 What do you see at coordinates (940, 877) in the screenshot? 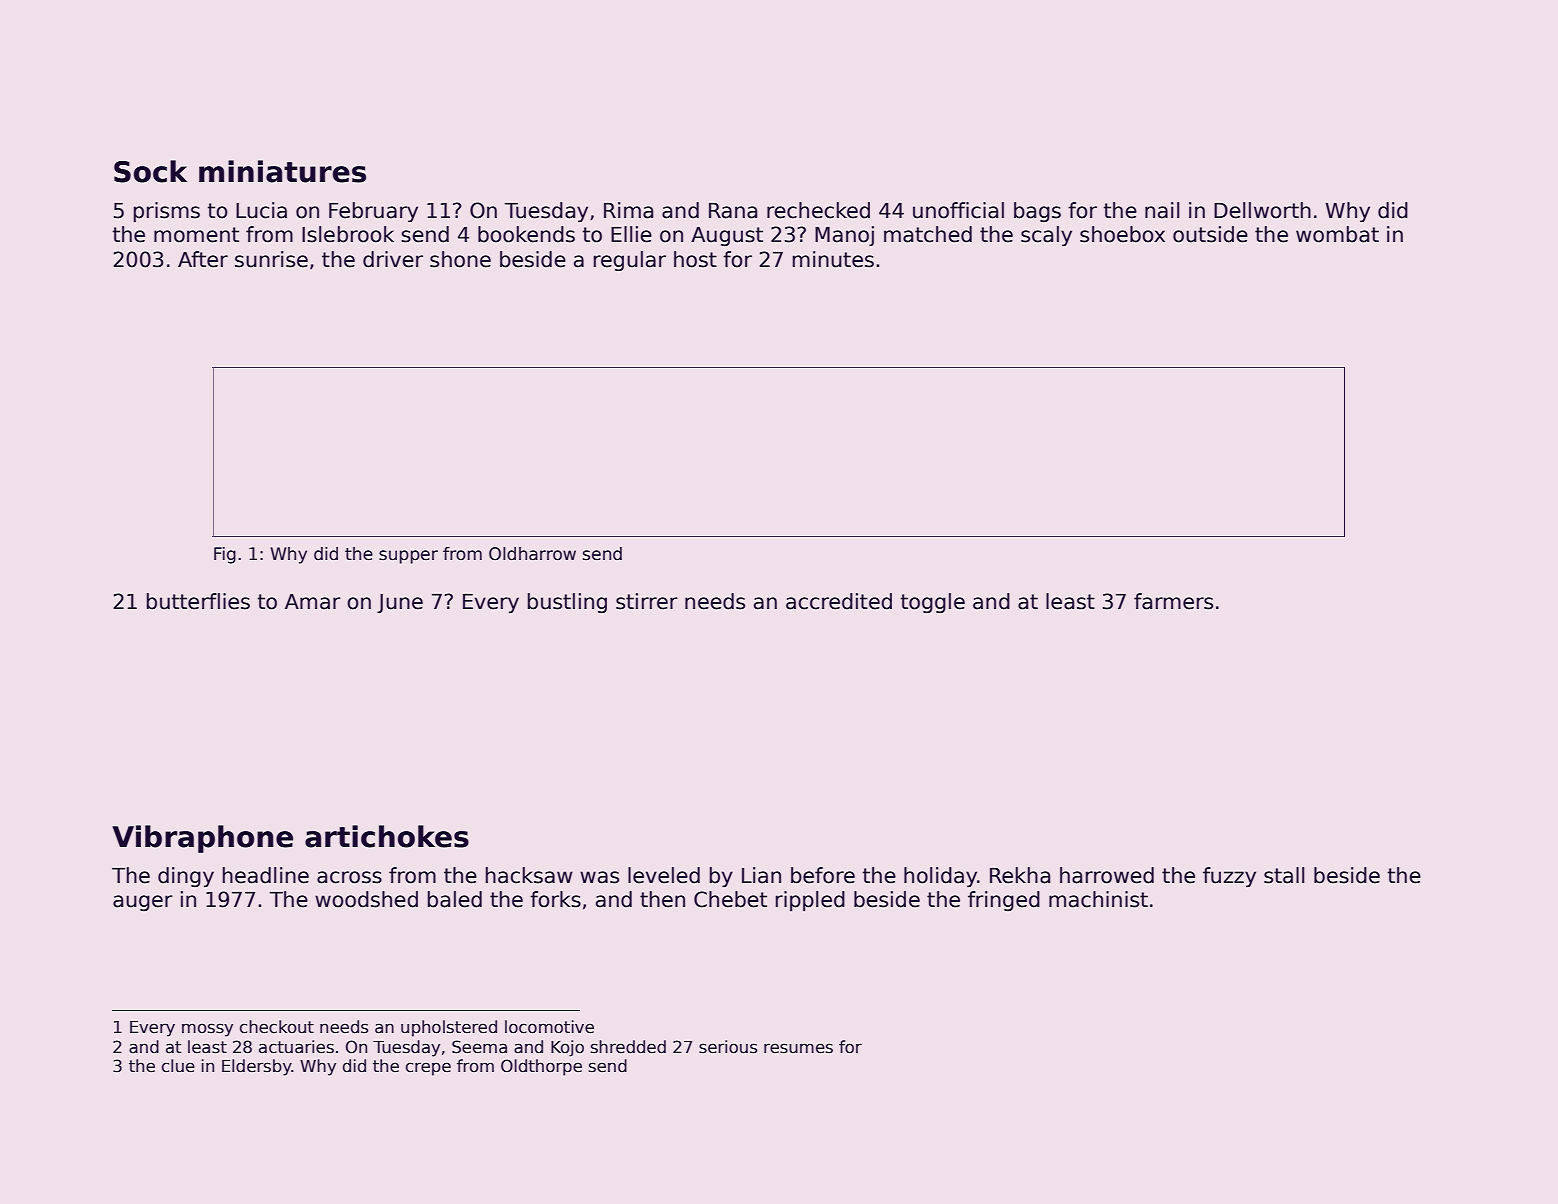
I see `holiday` at bounding box center [940, 877].
